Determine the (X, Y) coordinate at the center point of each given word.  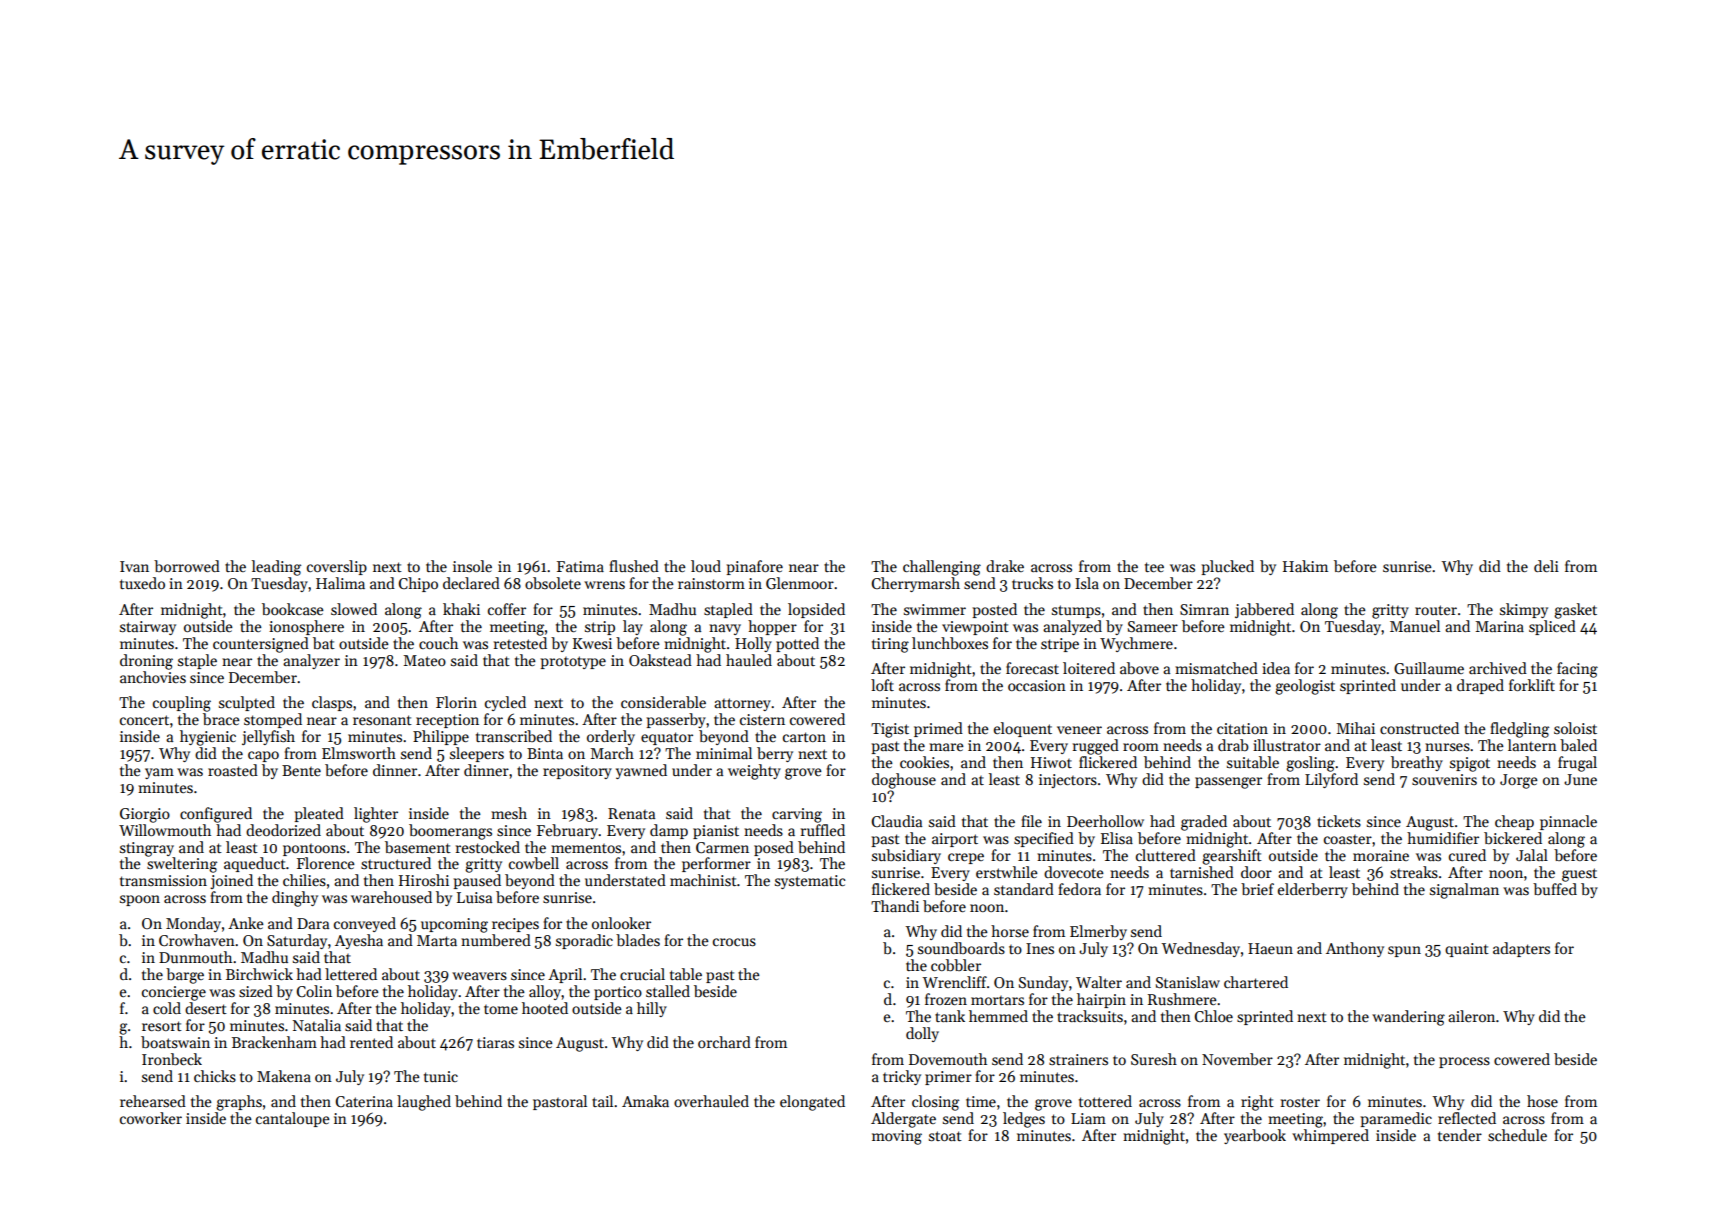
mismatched (1216, 668)
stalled (668, 991)
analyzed (1072, 627)
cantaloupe (293, 1119)
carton (804, 737)
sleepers (477, 754)
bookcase (293, 609)
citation (1242, 728)
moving (897, 1137)
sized (256, 991)
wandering (1408, 1018)
